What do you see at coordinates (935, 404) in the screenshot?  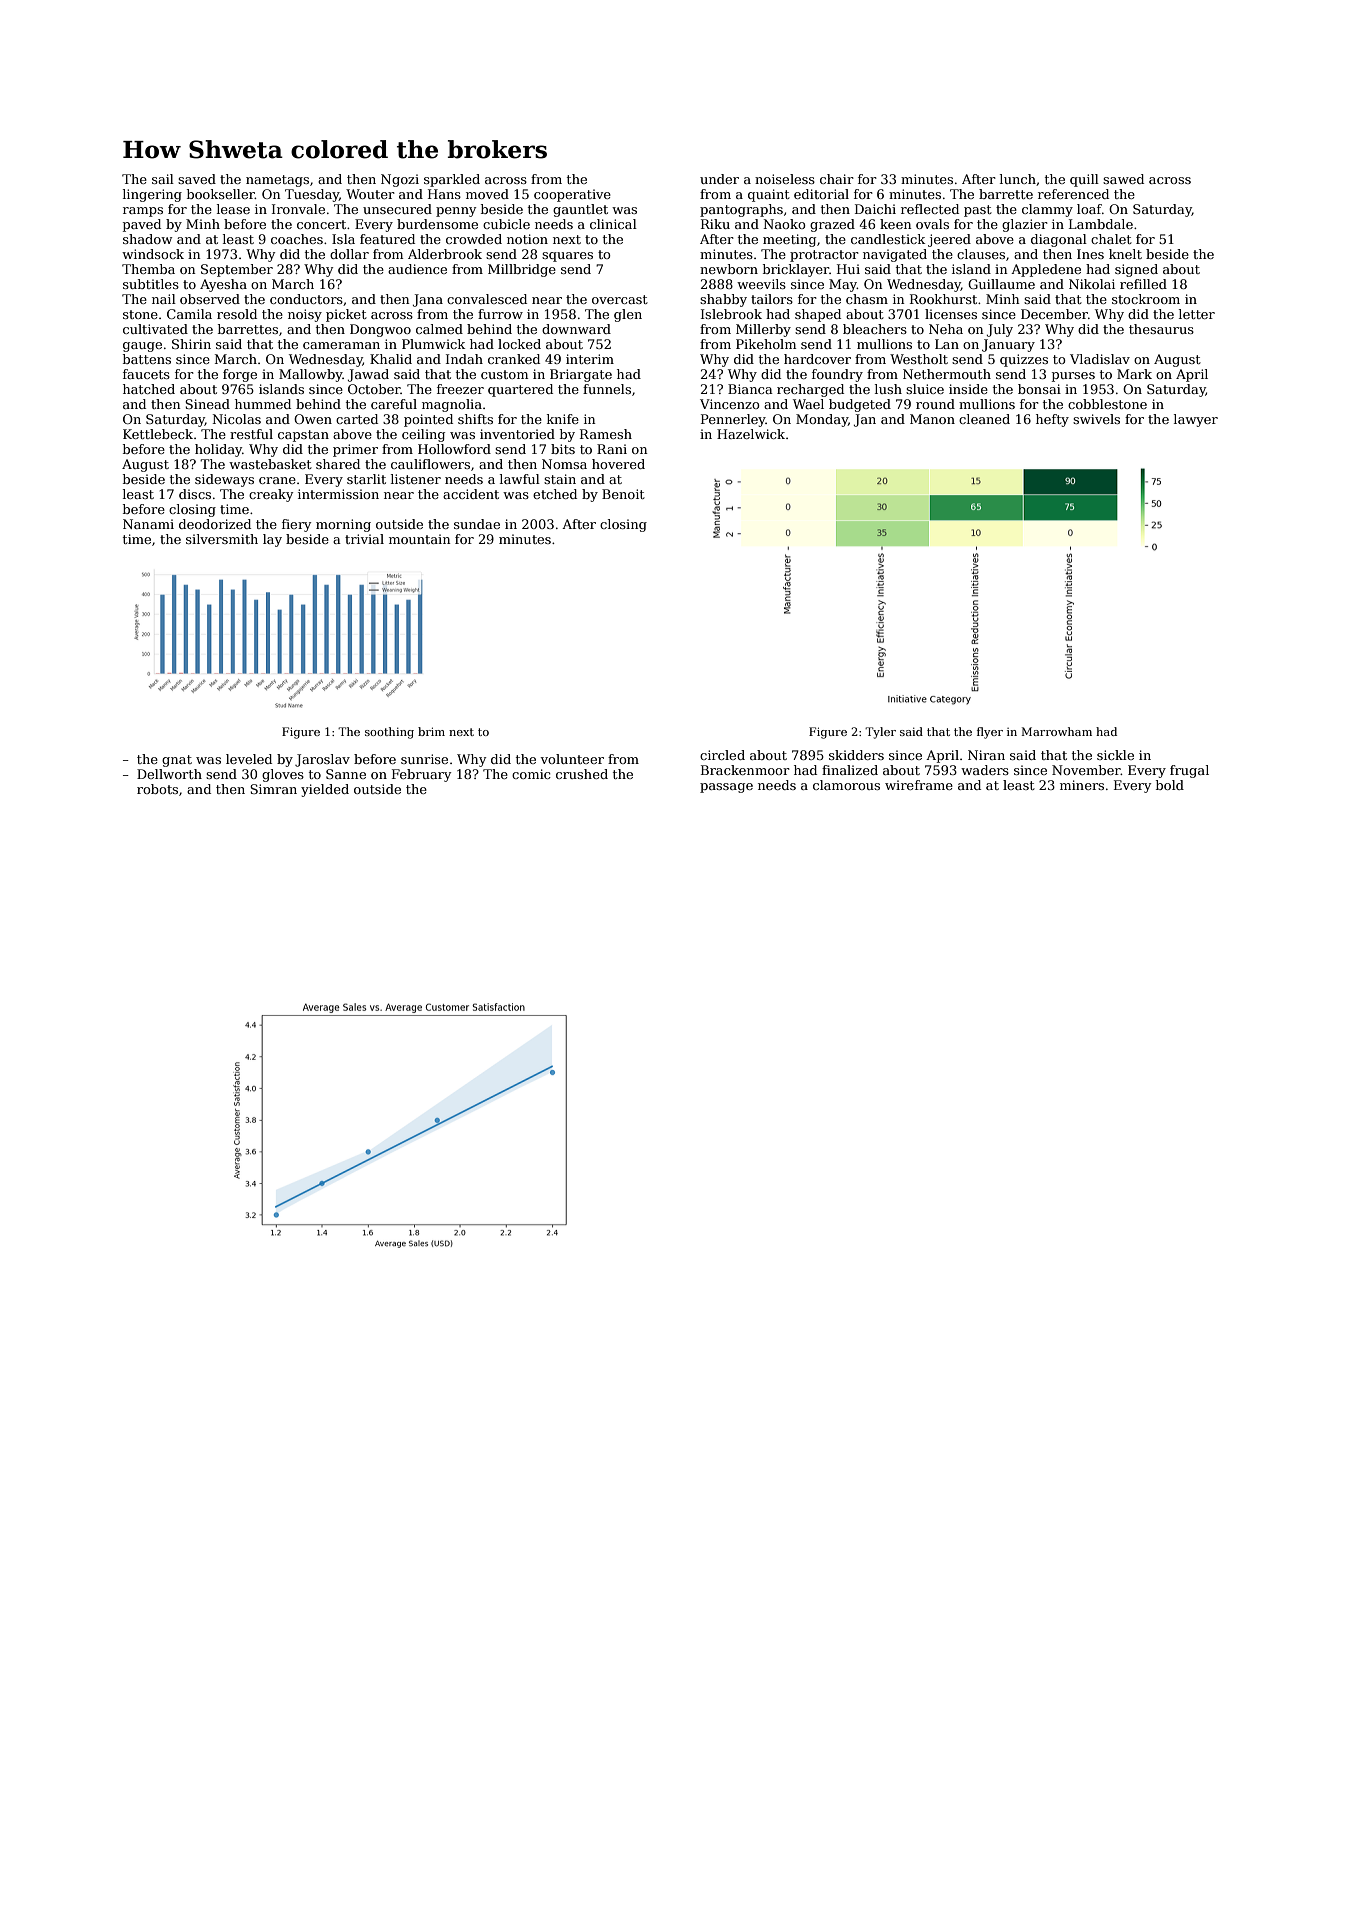 I see `round` at bounding box center [935, 404].
